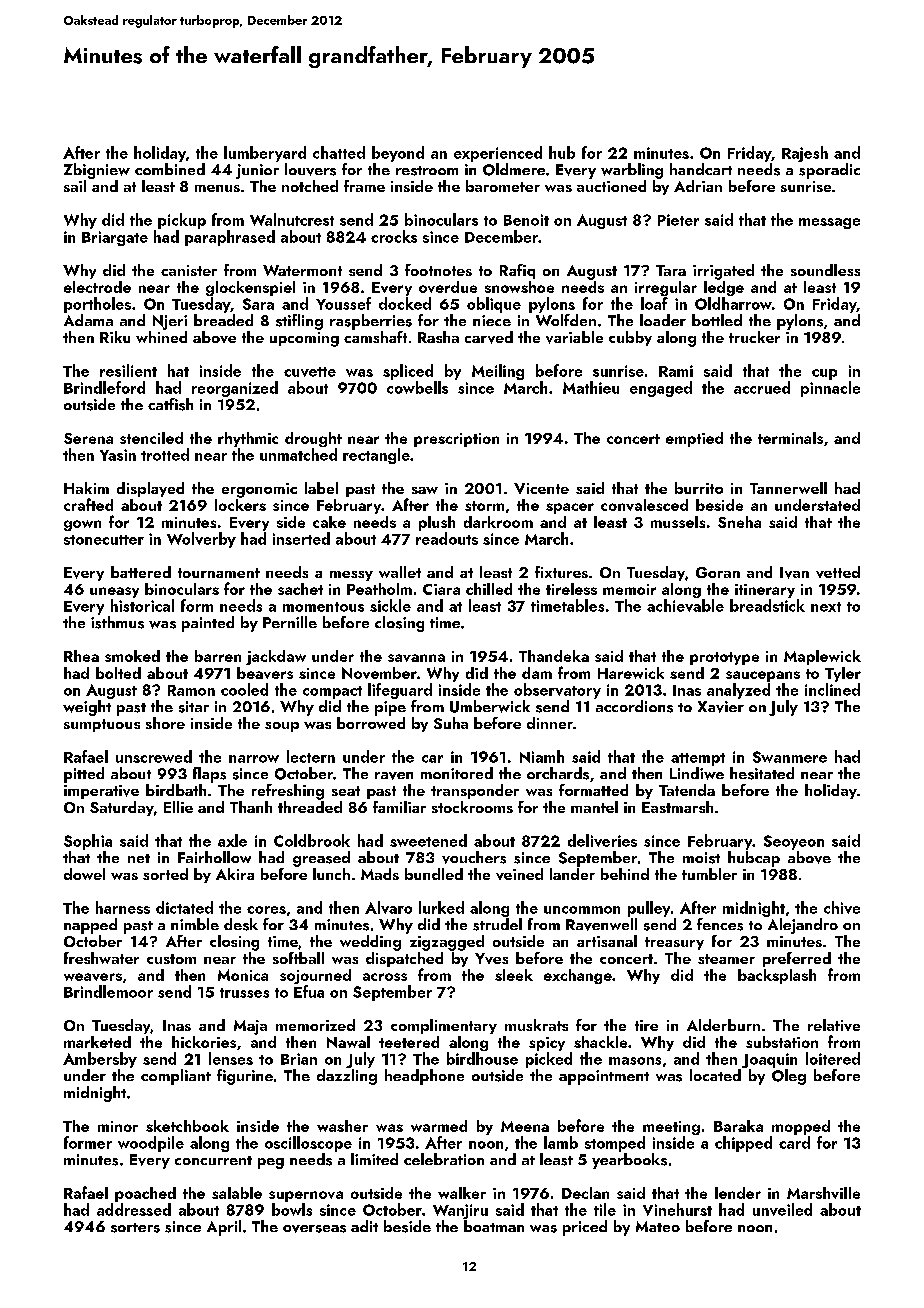 The width and height of the screenshot is (924, 1308). Describe the element at coordinates (321, 488) in the screenshot. I see `label` at that location.
